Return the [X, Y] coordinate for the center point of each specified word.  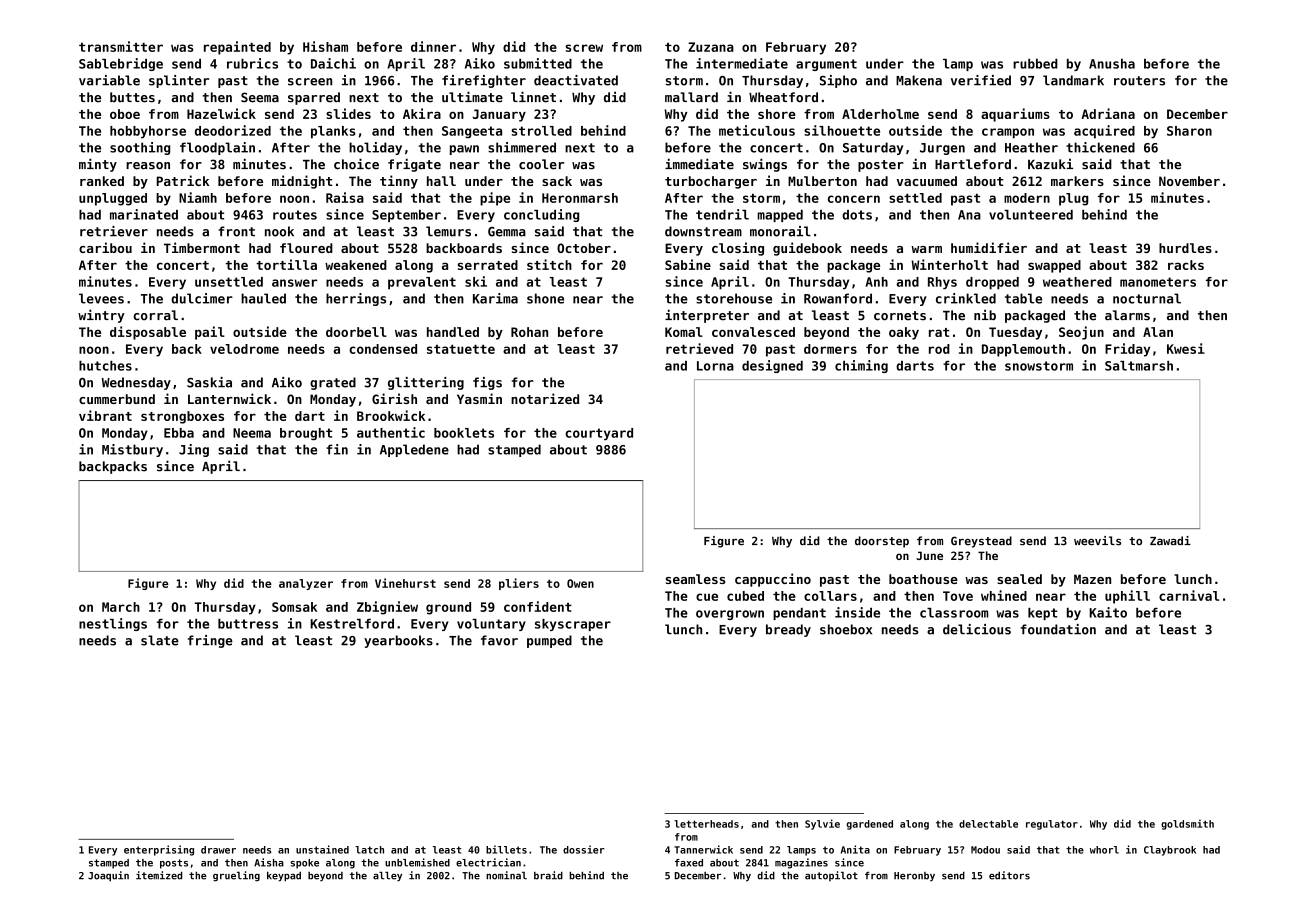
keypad [284, 877]
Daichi [333, 63]
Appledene [414, 450]
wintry [101, 316]
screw [584, 48]
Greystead [981, 542]
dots [857, 215]
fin [337, 449]
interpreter [707, 316]
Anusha [1112, 64]
